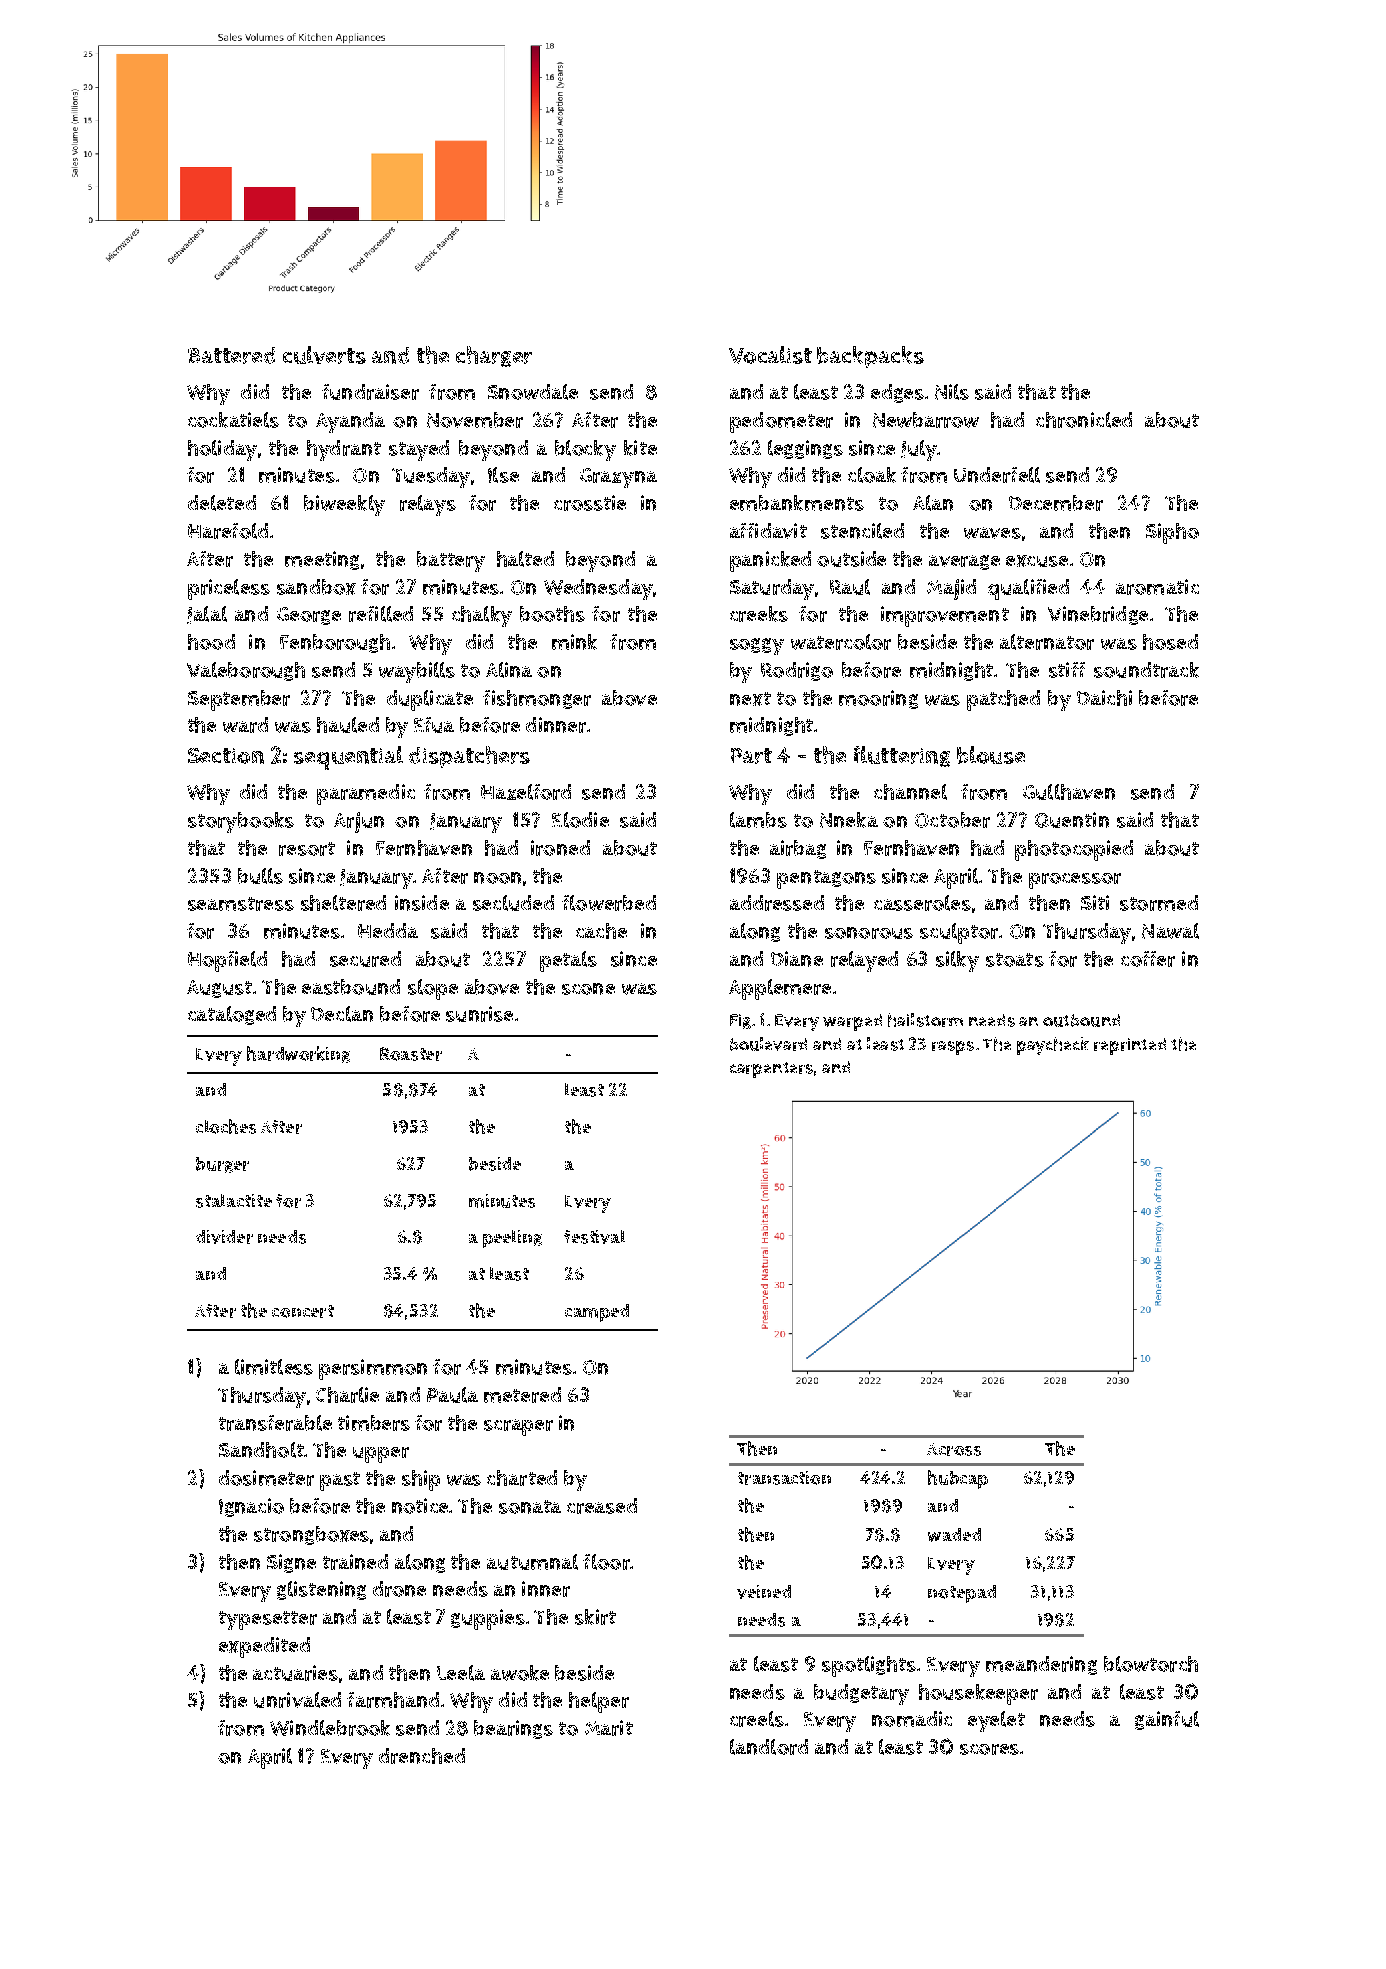  What do you see at coordinates (764, 1592) in the image?
I see `veined` at bounding box center [764, 1592].
